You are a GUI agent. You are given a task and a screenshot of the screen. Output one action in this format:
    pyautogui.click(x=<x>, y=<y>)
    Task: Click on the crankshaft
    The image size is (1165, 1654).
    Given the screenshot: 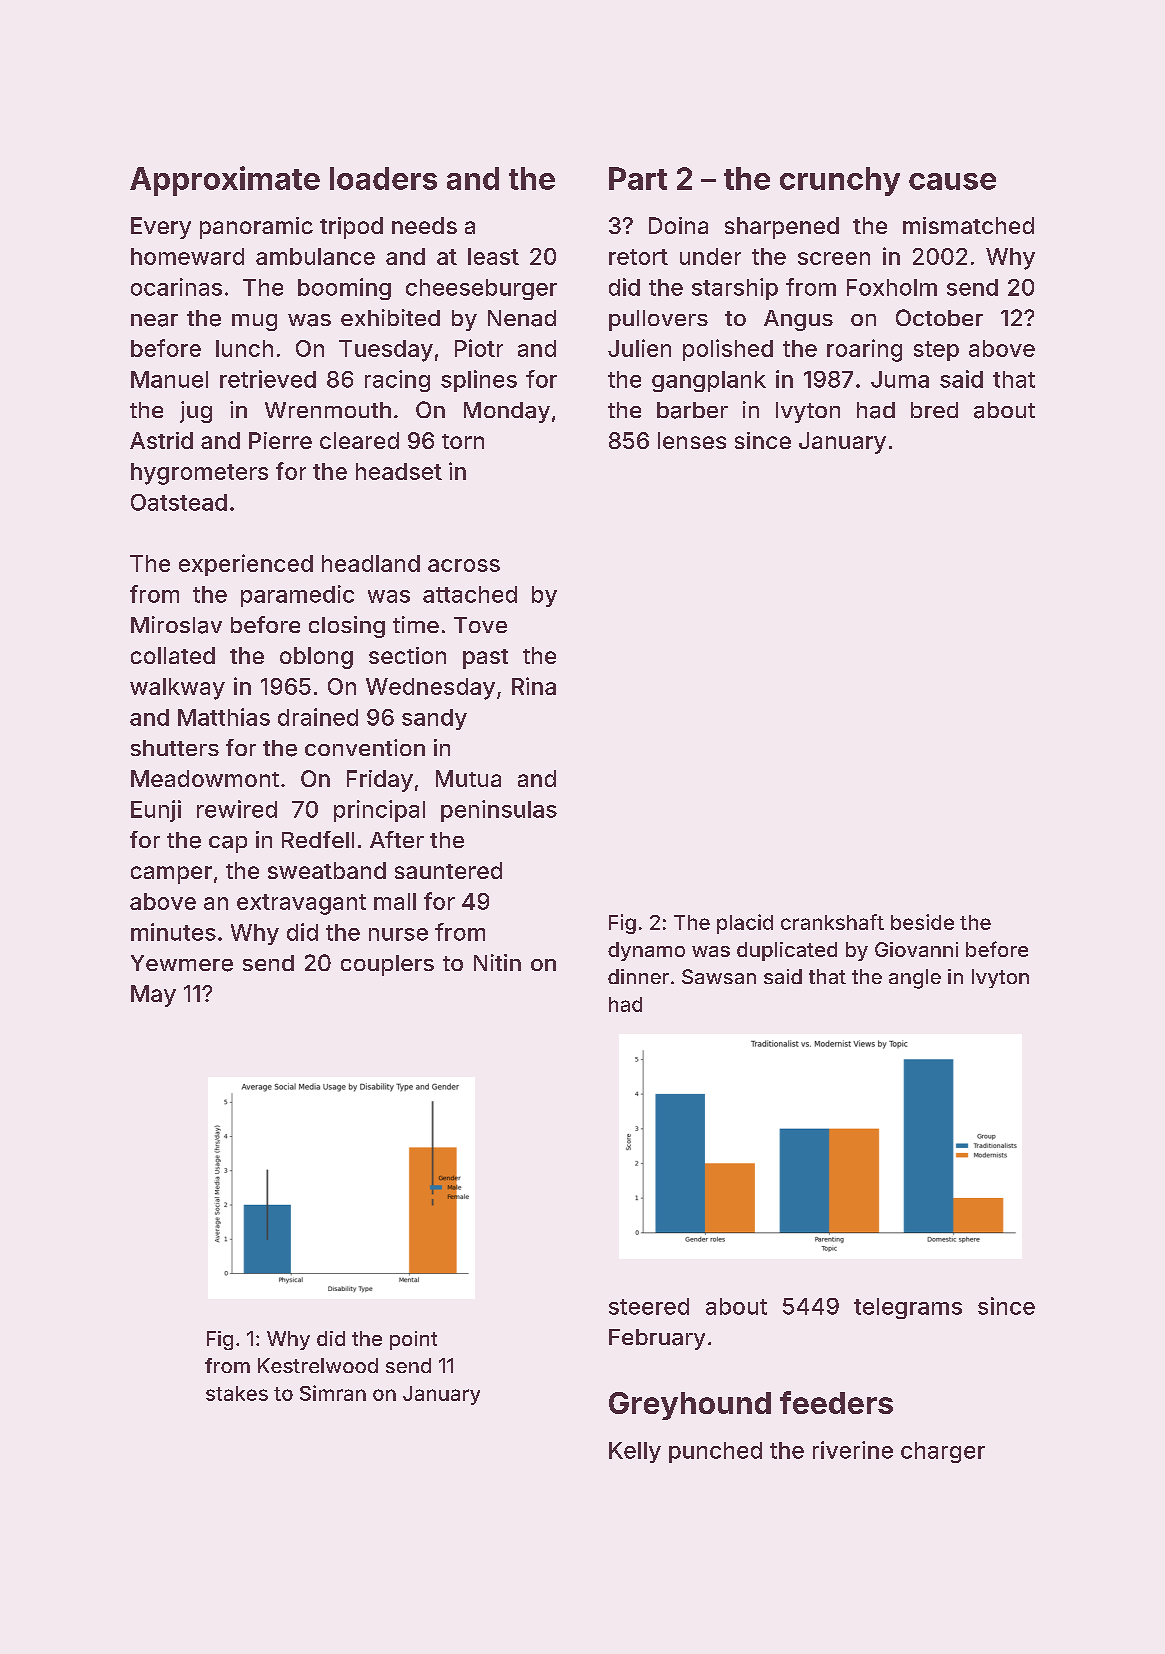 What is the action you would take?
    pyautogui.click(x=832, y=922)
